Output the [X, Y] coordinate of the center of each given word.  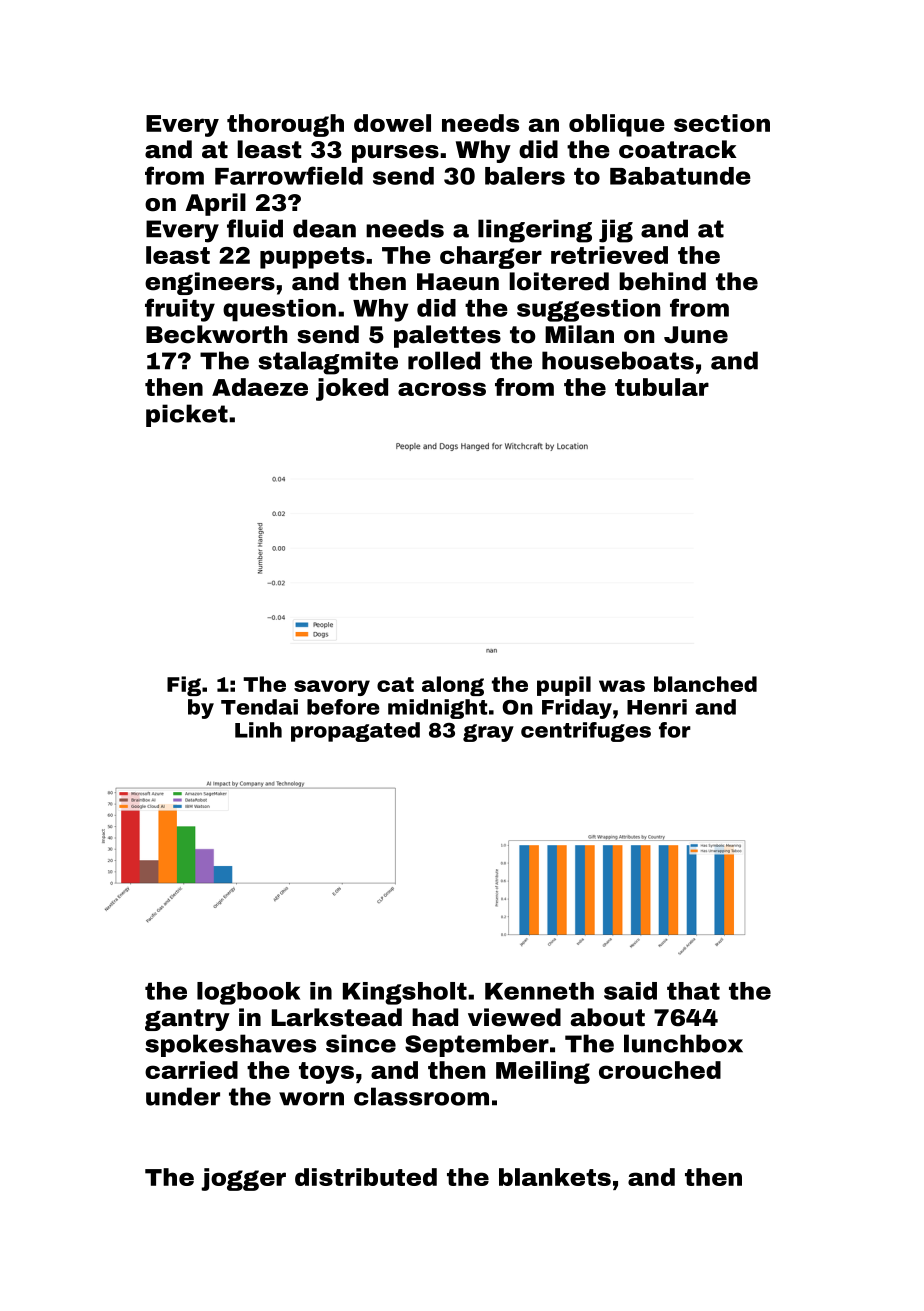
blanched [705, 684]
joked [352, 389]
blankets [555, 1177]
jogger [243, 1179]
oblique [617, 125]
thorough [285, 125]
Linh [258, 730]
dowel [392, 123]
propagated [355, 732]
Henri [657, 707]
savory [332, 688]
